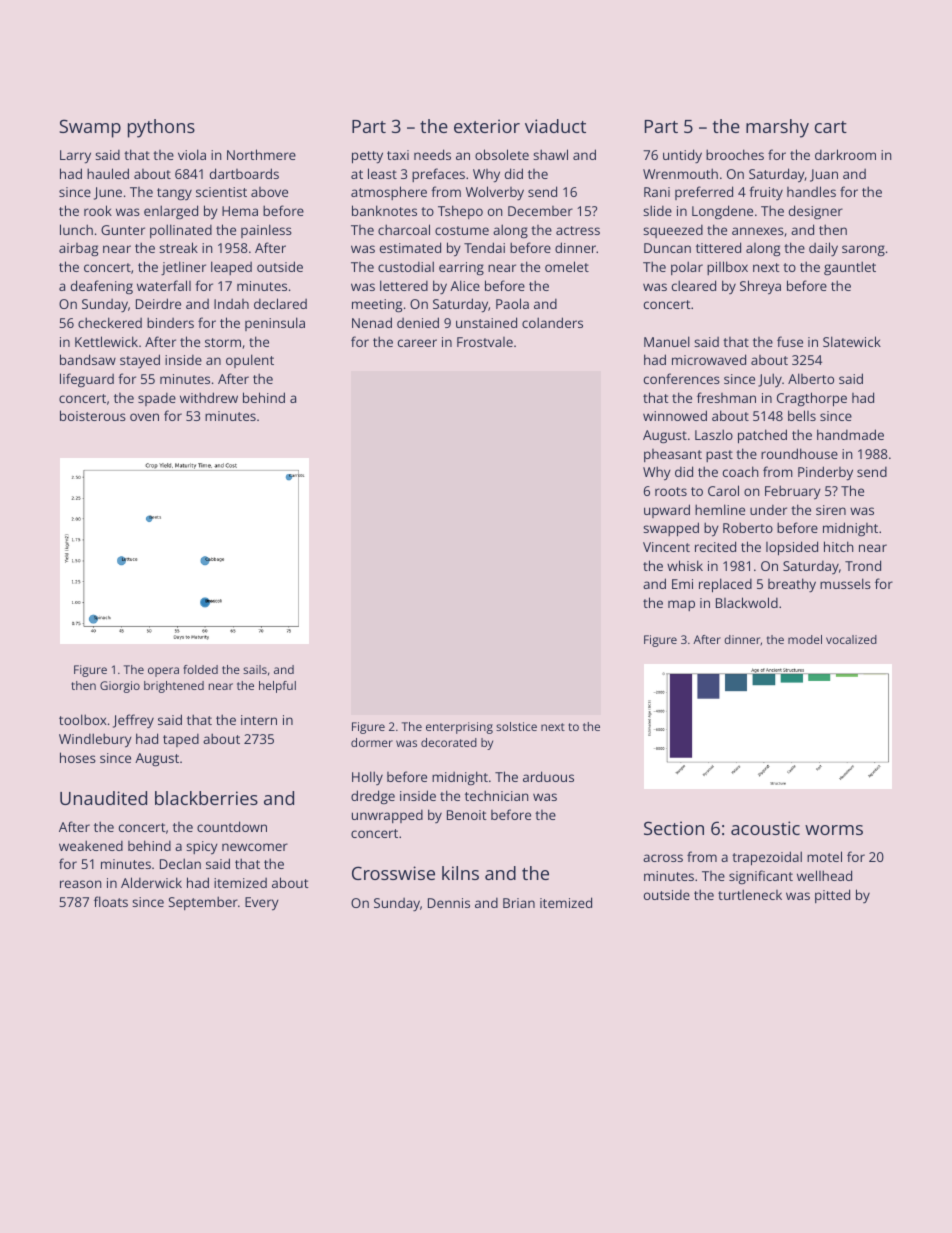 This document has width=952, height=1233. I want to click on Swamp, so click(90, 128).
